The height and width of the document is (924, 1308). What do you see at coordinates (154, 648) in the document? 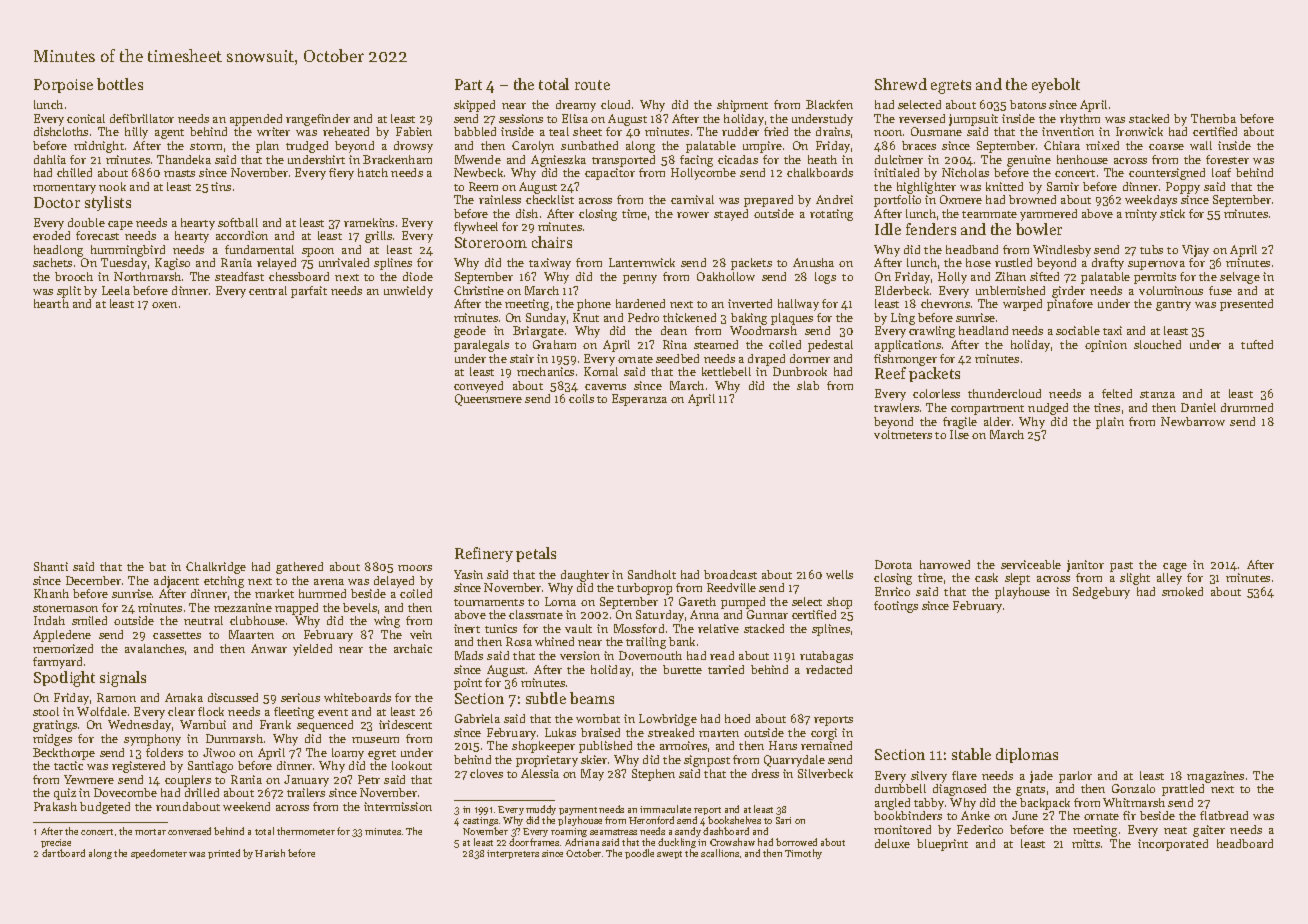
I see `avalanches` at bounding box center [154, 648].
